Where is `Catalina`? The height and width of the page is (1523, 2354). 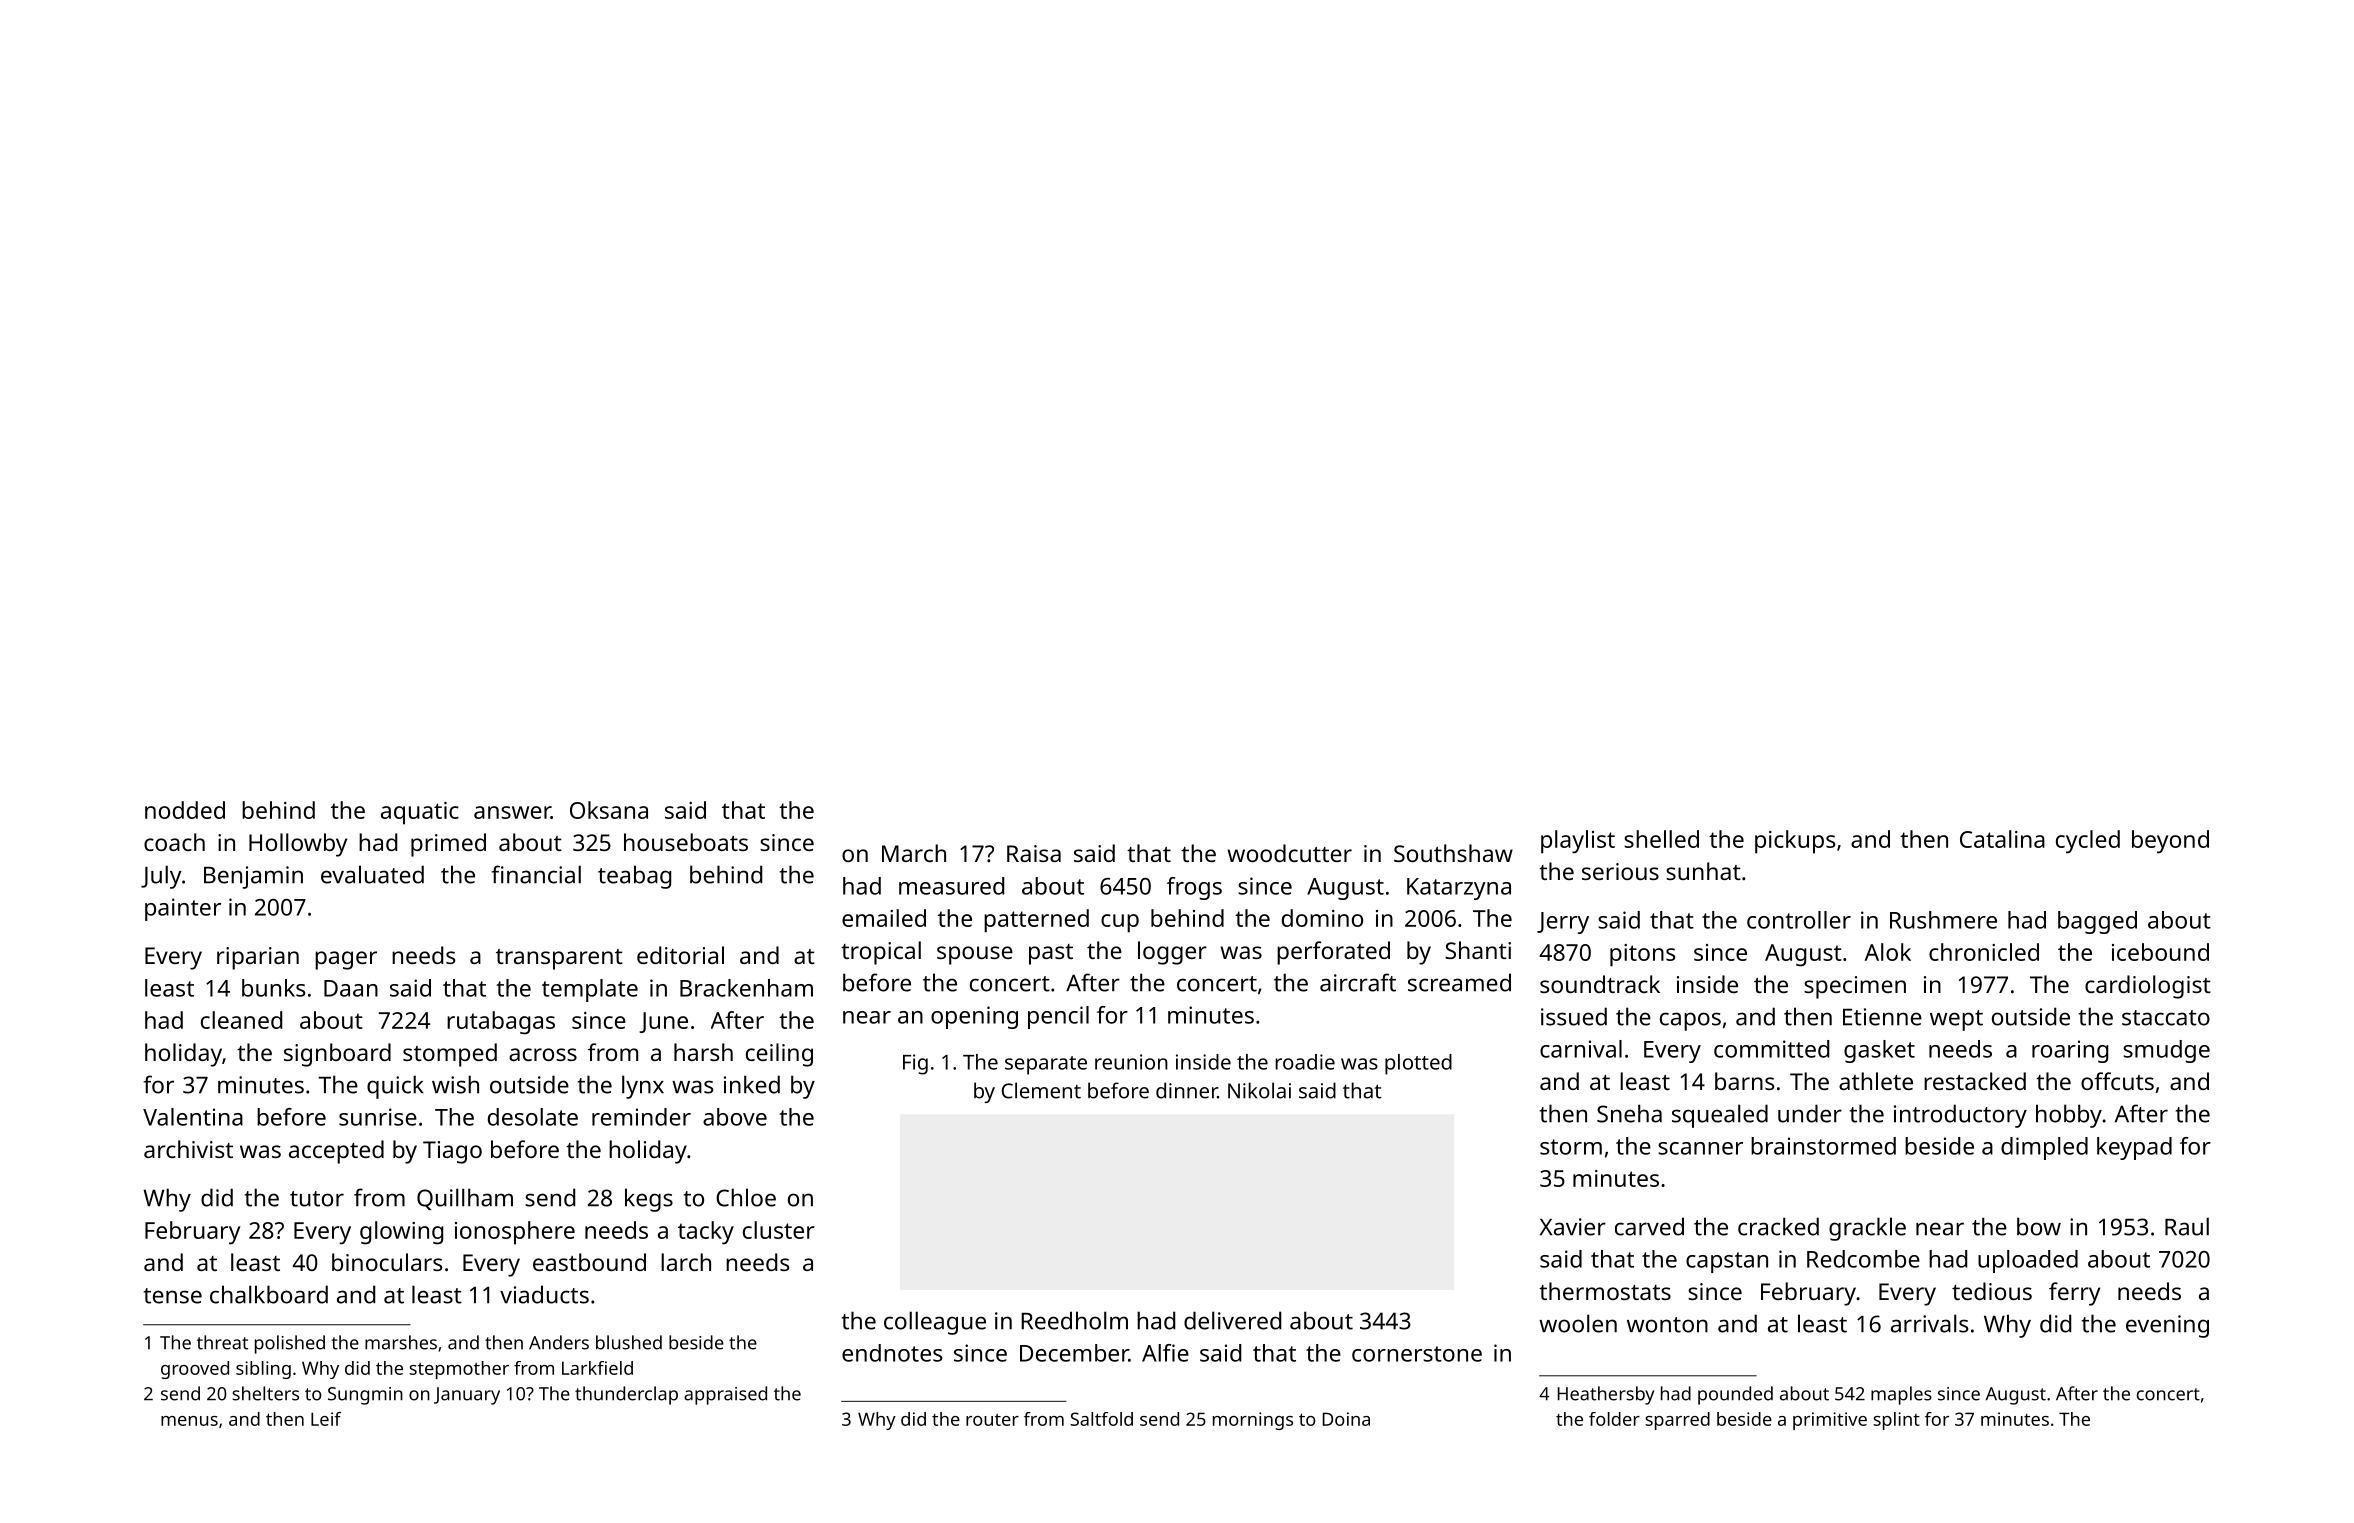
Catalina is located at coordinates (2002, 839).
